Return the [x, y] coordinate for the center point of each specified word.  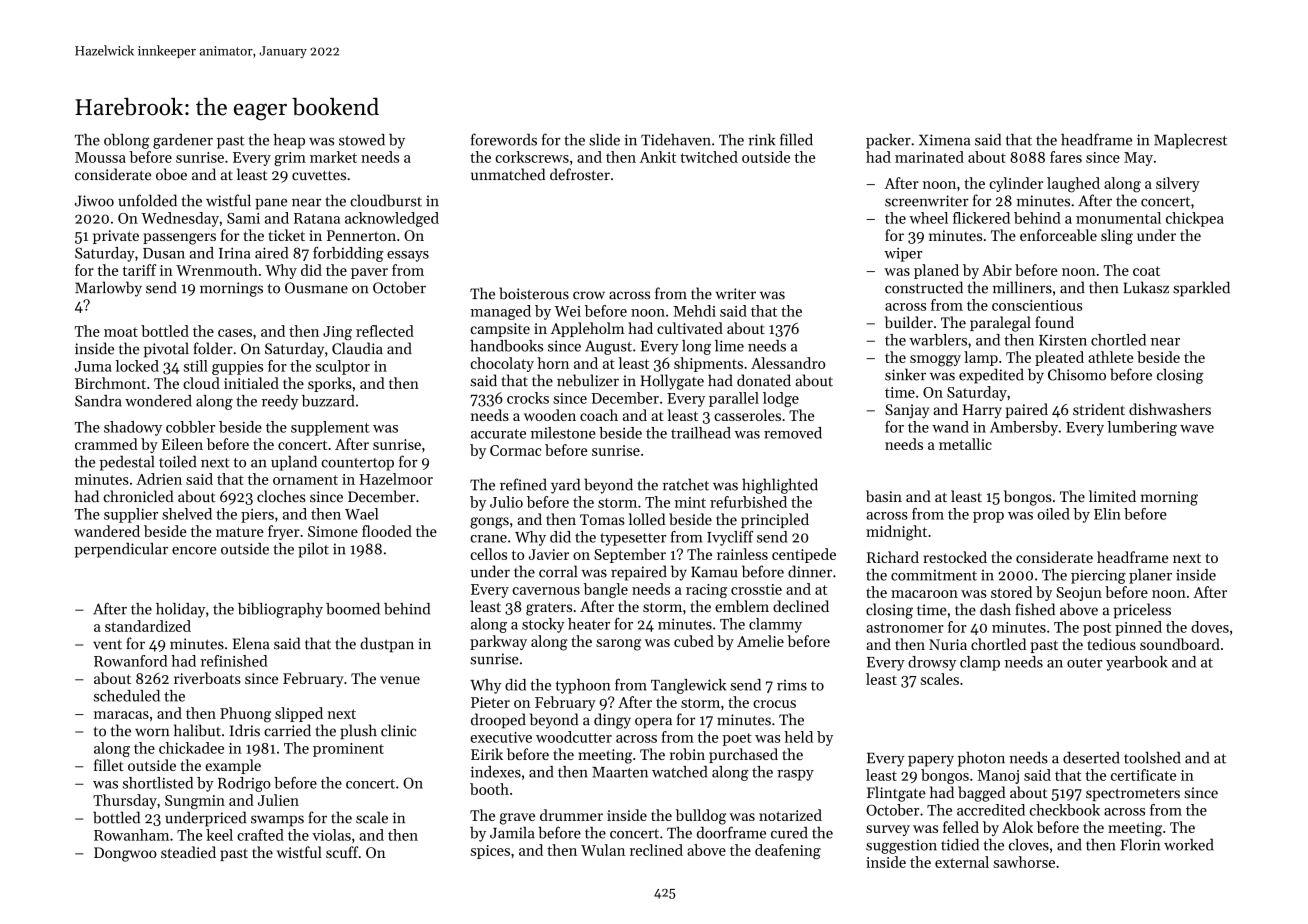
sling [1117, 237]
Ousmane [316, 288]
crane [488, 539]
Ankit [657, 157]
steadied [188, 852]
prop [988, 517]
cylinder [1016, 184]
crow [589, 295]
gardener [183, 141]
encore [194, 551]
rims [792, 685]
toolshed [1152, 757]
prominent [348, 750]
